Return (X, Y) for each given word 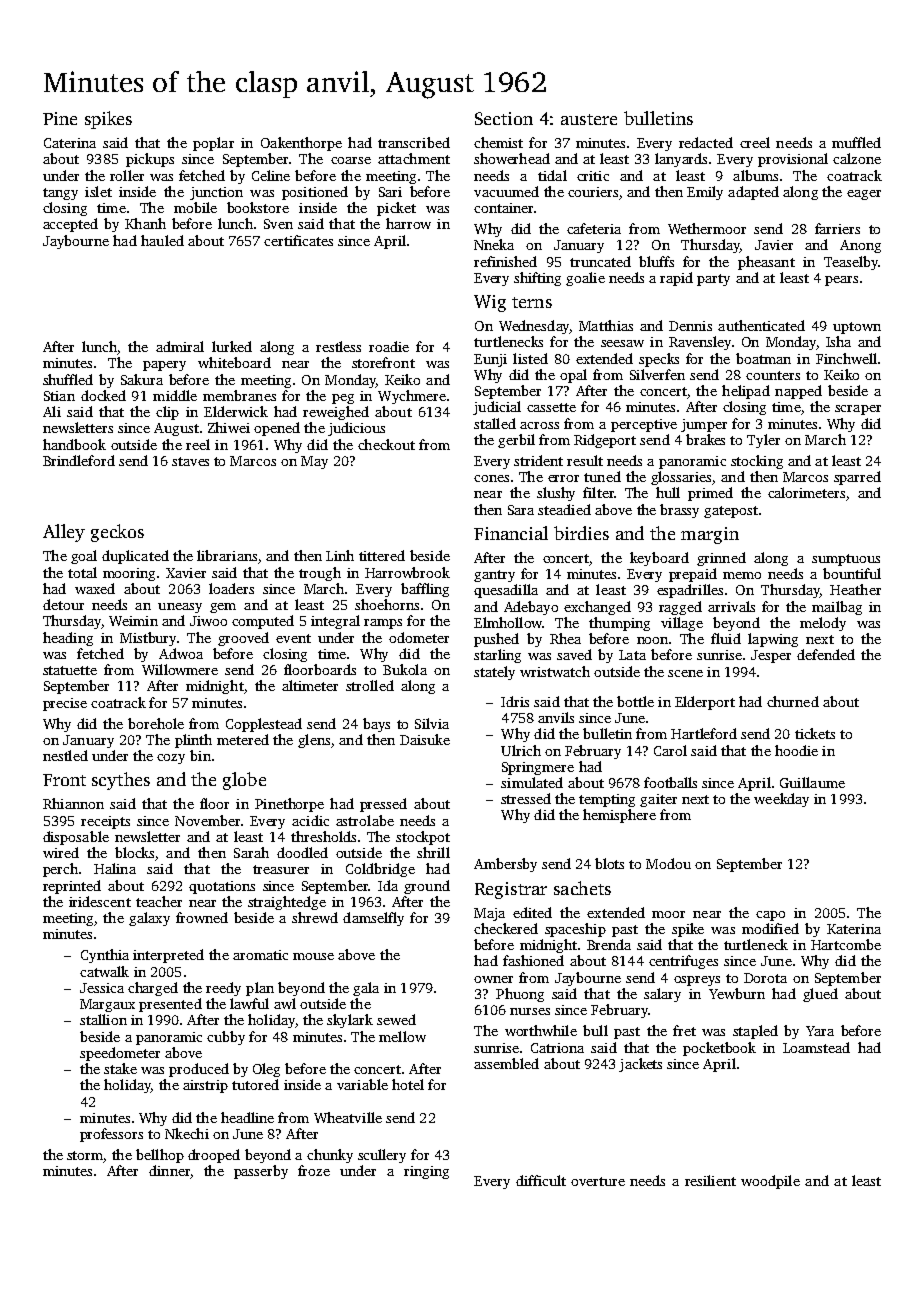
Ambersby (505, 865)
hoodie (796, 750)
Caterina (70, 143)
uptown (857, 328)
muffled (856, 142)
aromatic (260, 955)
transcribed (414, 142)
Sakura (142, 379)
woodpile (770, 1182)
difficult (541, 1180)
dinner (169, 1170)
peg (343, 399)
